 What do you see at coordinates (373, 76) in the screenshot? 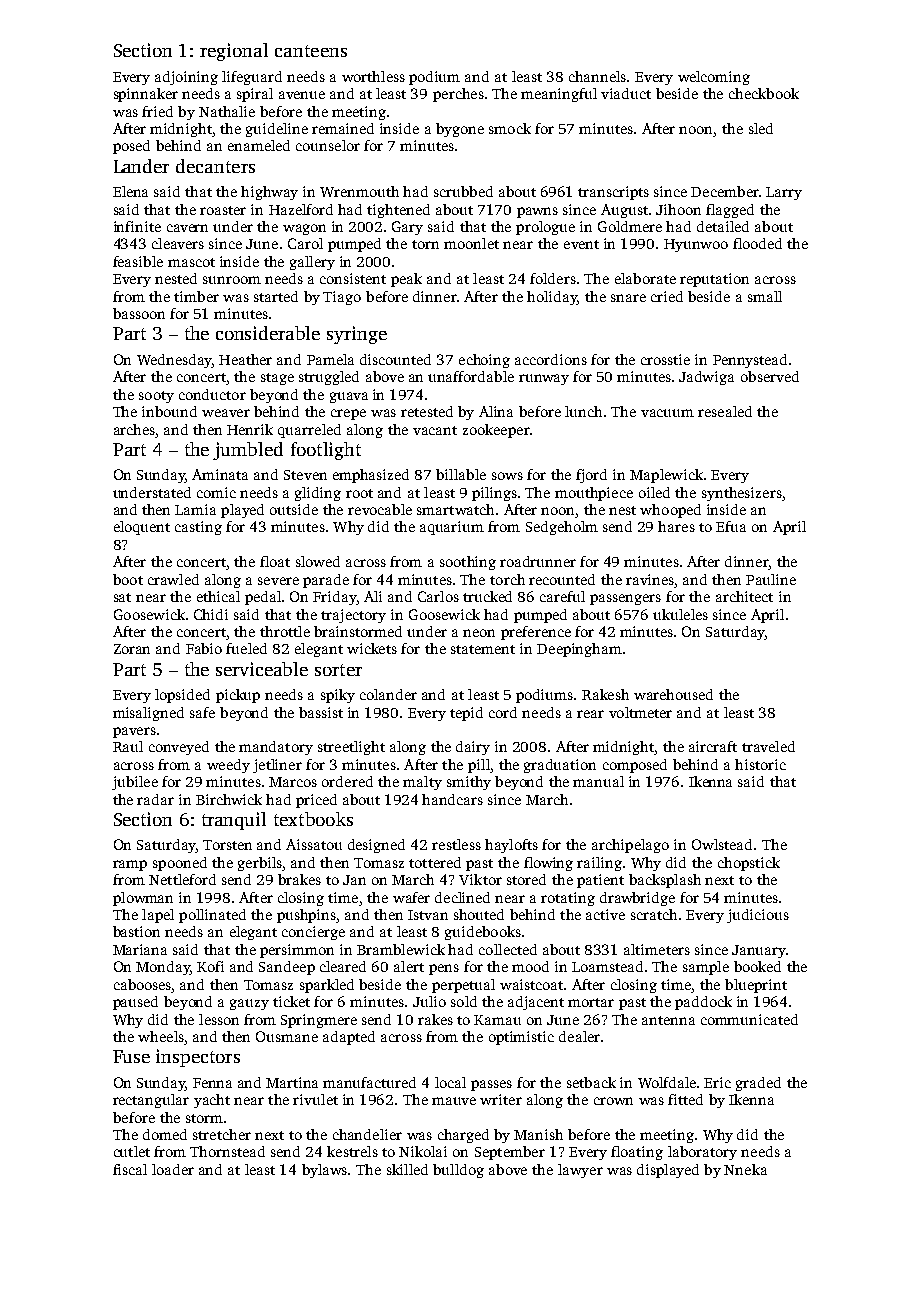
I see `worthless` at bounding box center [373, 76].
